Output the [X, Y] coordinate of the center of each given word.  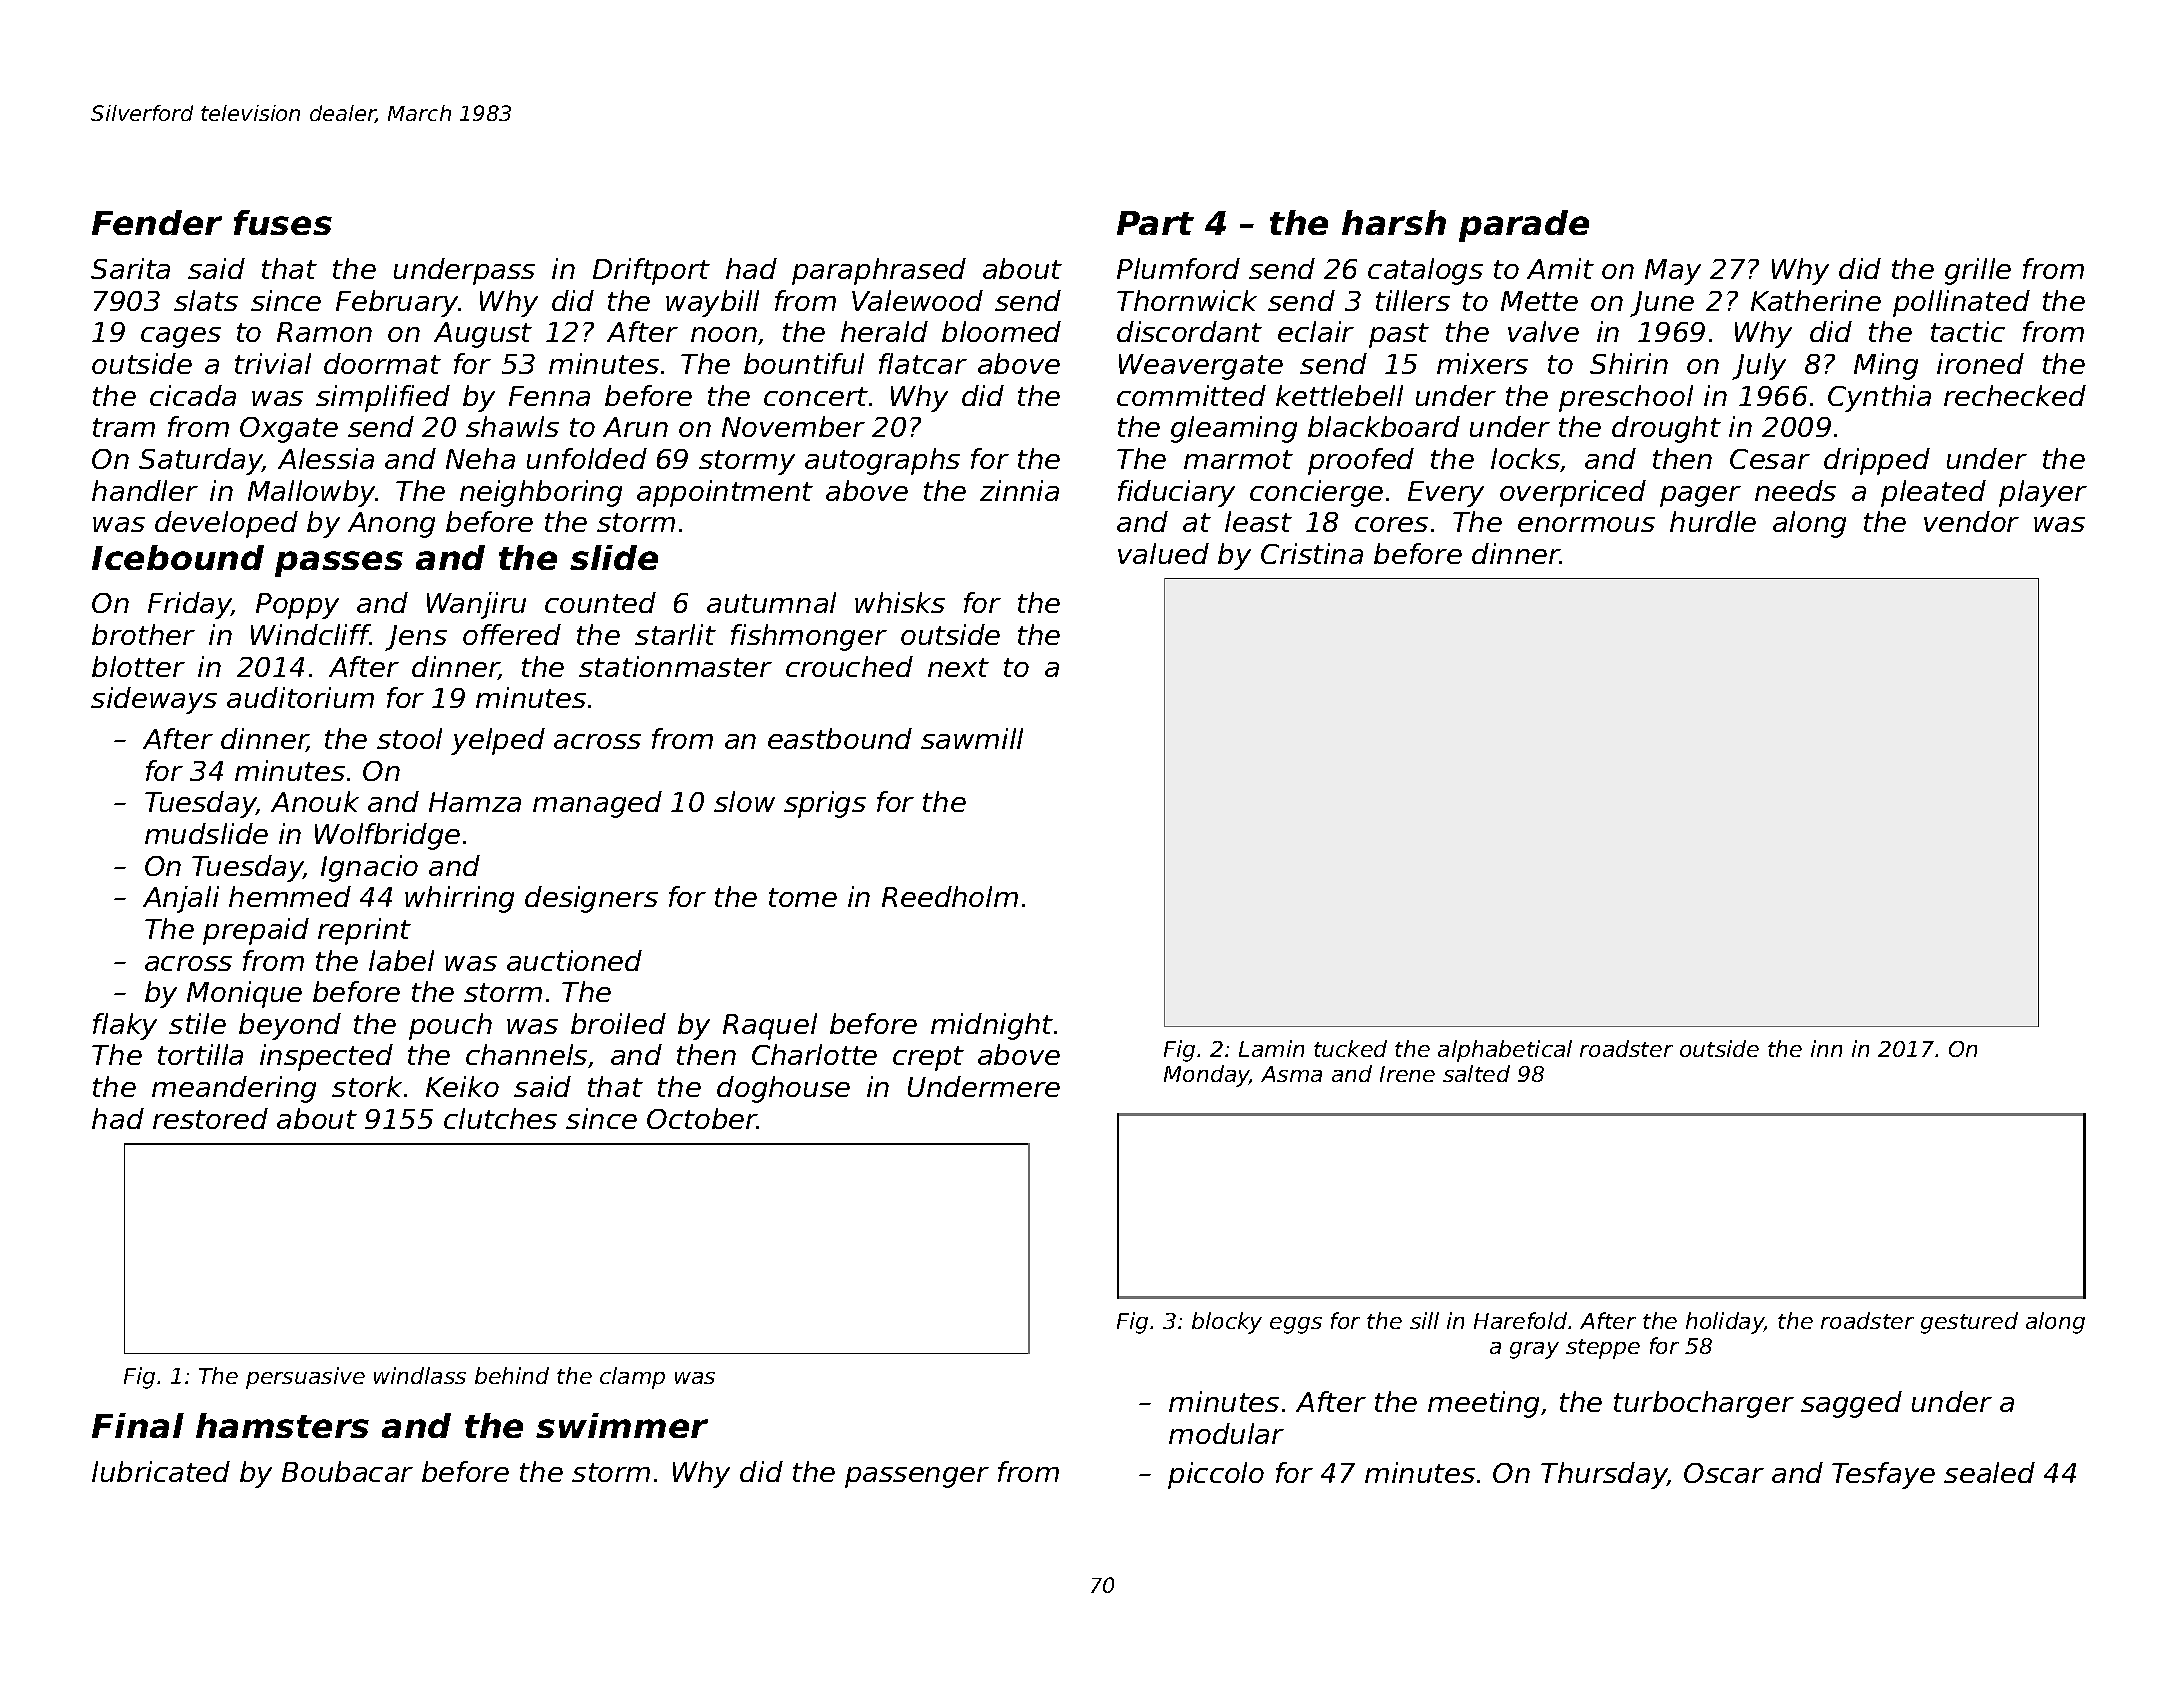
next [958, 667]
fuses [283, 222]
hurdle [1713, 521]
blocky [1227, 1323]
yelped [498, 741]
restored [210, 1118]
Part [1155, 223]
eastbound [840, 738]
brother [143, 634]
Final [138, 1425]
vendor [1971, 521]
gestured [1969, 1323]
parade [1524, 226]
